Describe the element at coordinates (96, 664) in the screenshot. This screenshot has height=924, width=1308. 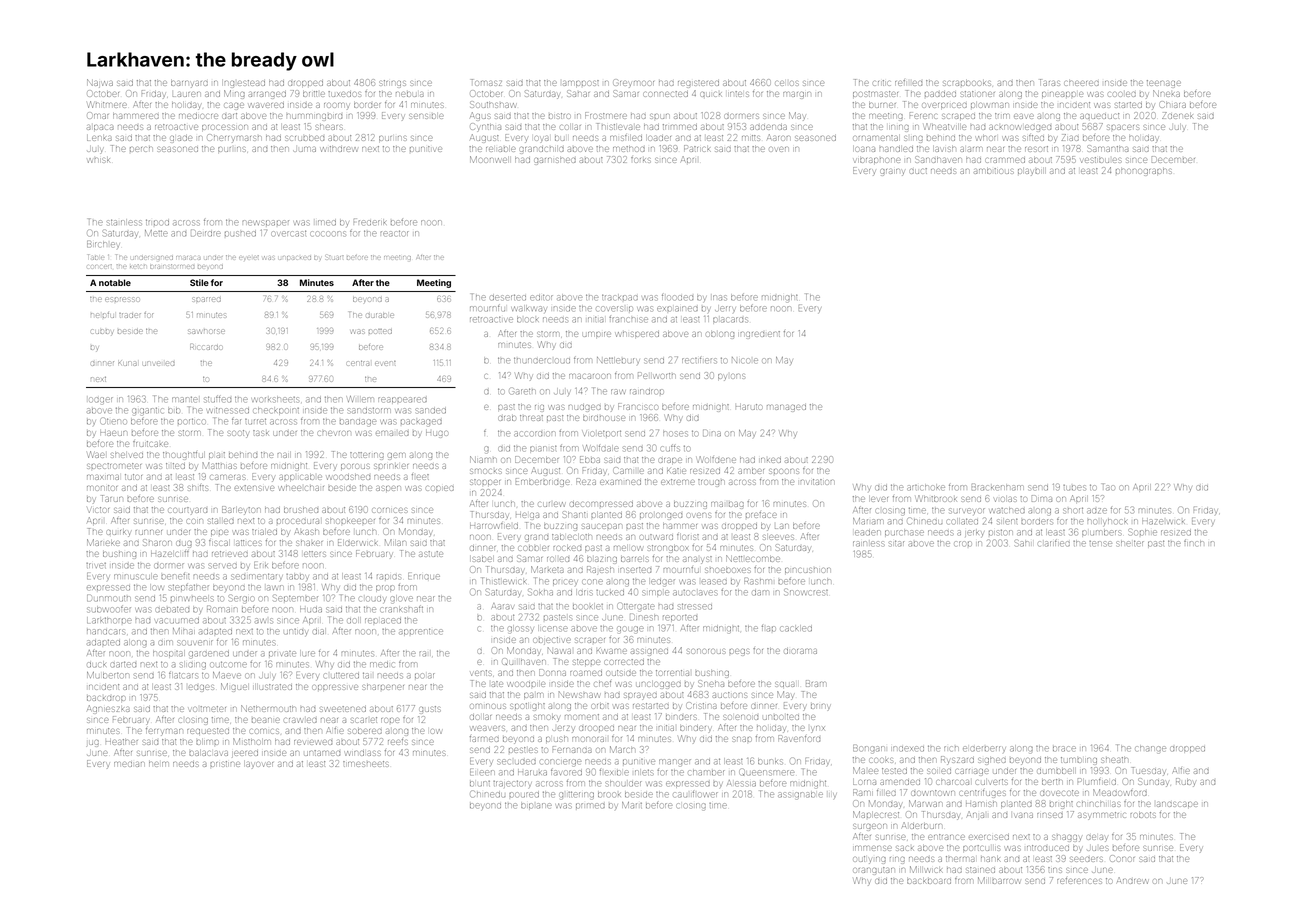
I see `duck` at that location.
